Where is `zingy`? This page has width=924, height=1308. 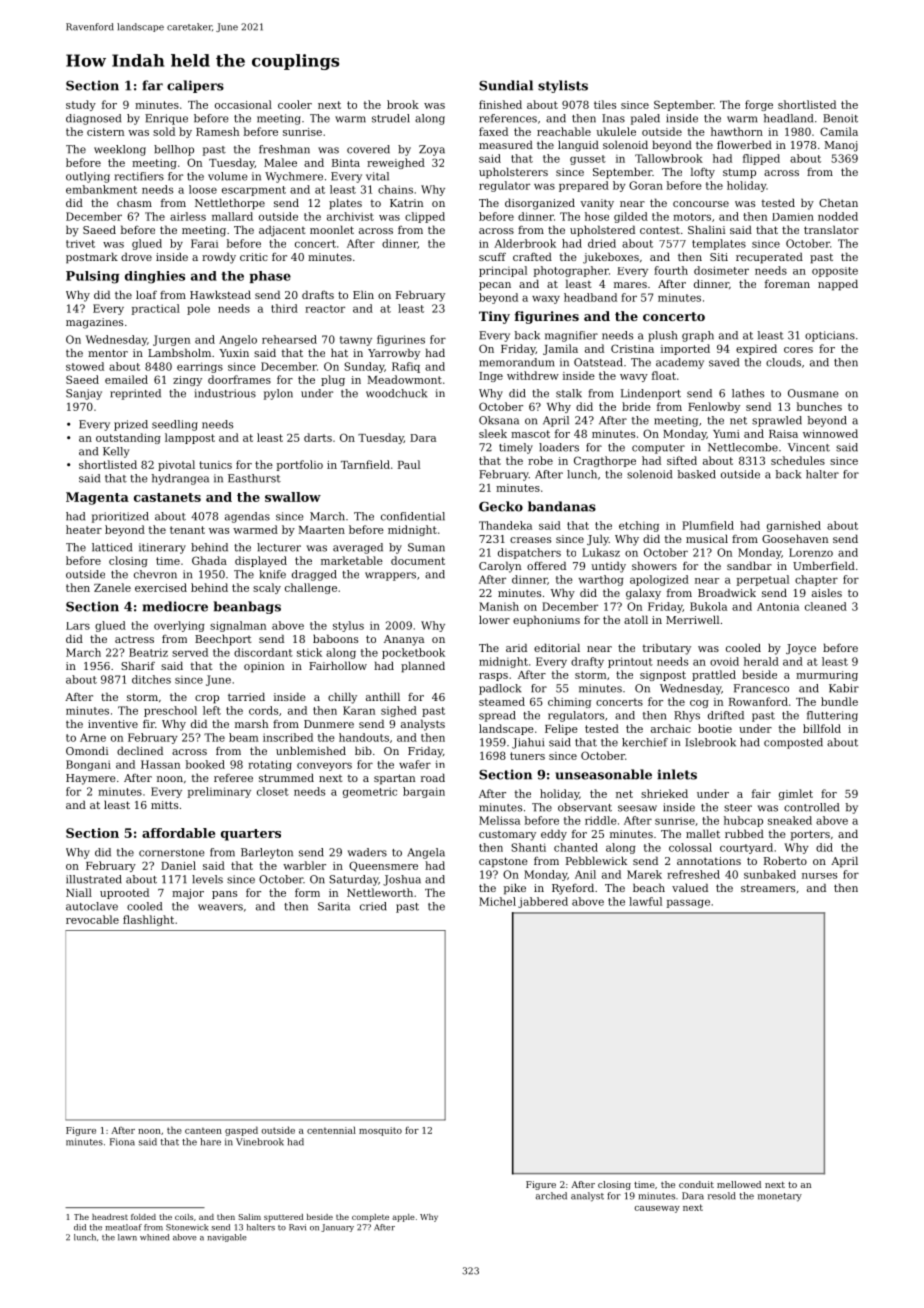 zingy is located at coordinates (187, 381).
